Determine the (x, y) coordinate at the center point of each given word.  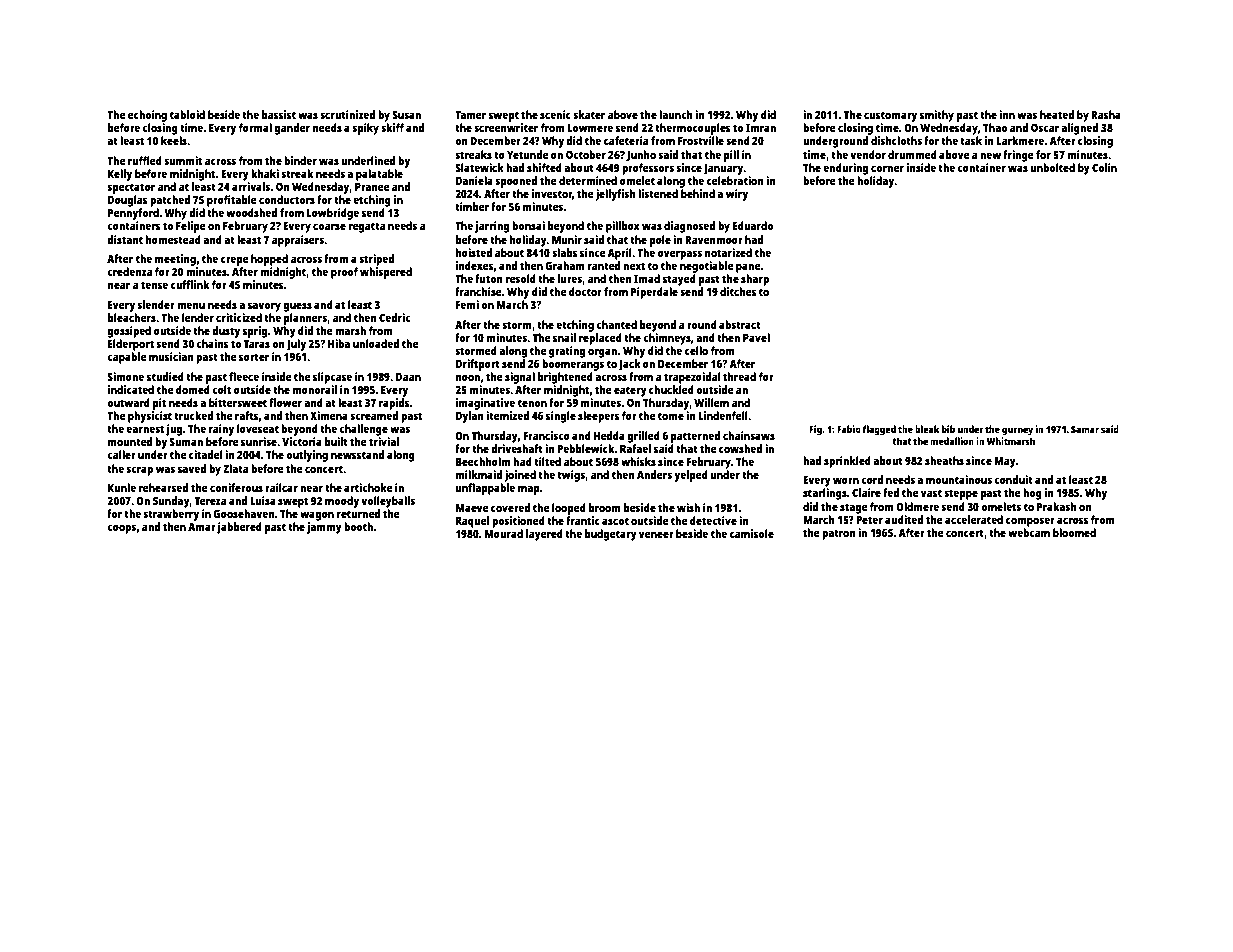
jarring (492, 227)
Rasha (1106, 114)
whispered (386, 273)
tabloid (187, 114)
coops (121, 529)
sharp (755, 280)
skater (589, 114)
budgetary (611, 535)
